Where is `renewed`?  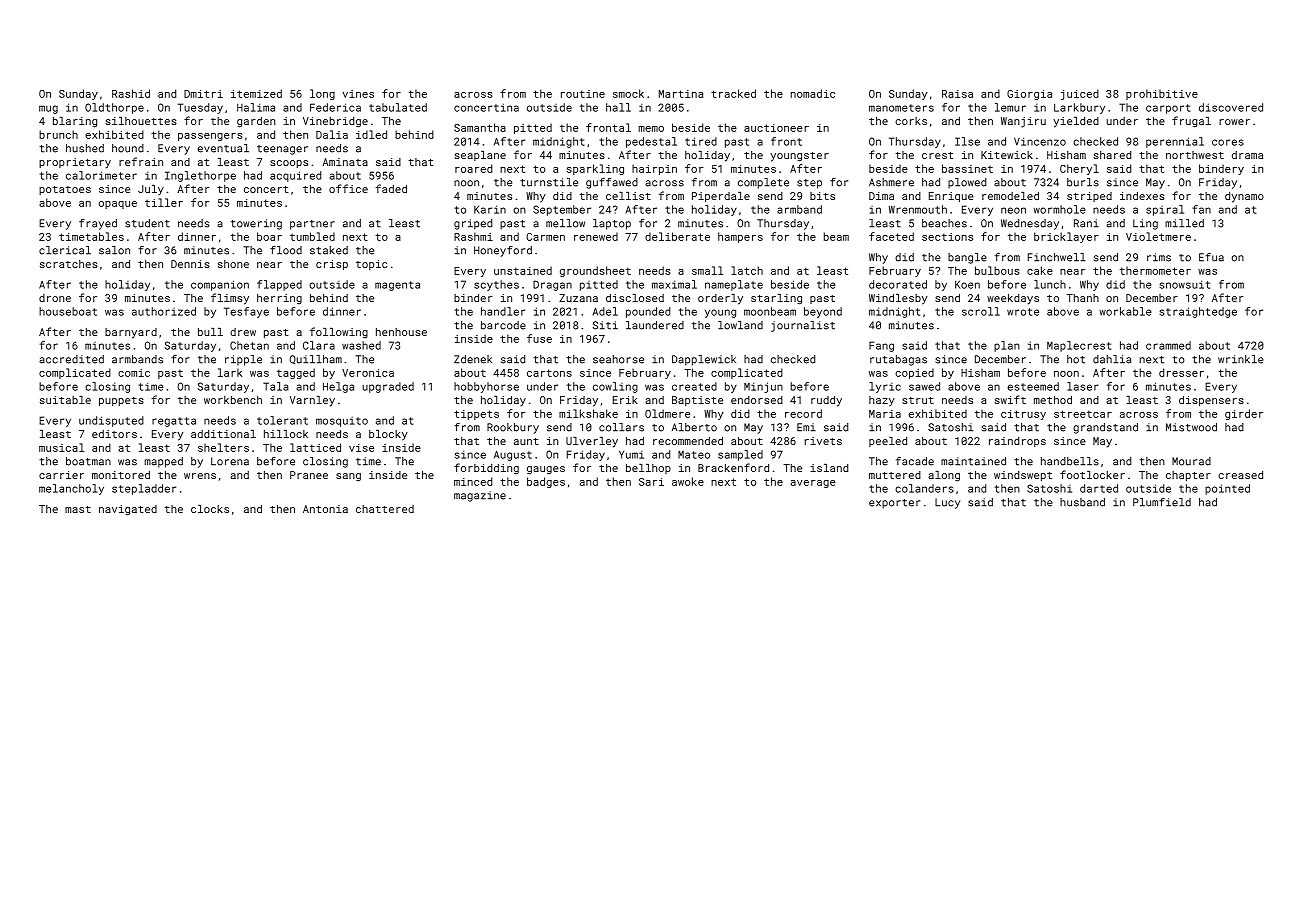 renewed is located at coordinates (596, 236).
